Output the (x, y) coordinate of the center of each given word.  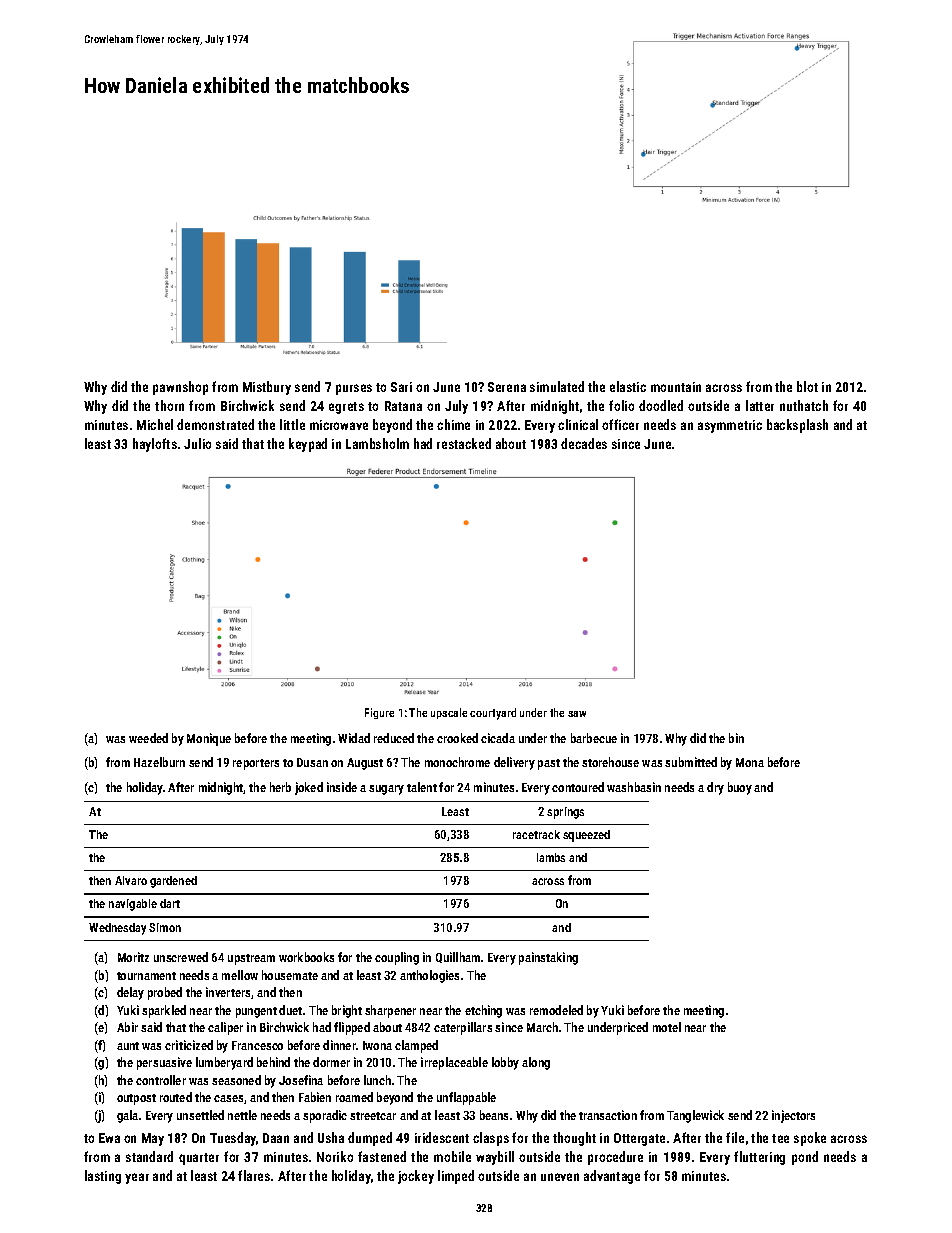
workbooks (306, 957)
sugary (386, 790)
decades (584, 443)
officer (620, 424)
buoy (740, 788)
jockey (416, 1177)
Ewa (109, 1138)
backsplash (797, 426)
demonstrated (215, 424)
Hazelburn (159, 762)
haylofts (155, 445)
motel (667, 1027)
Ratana (403, 406)
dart (170, 903)
